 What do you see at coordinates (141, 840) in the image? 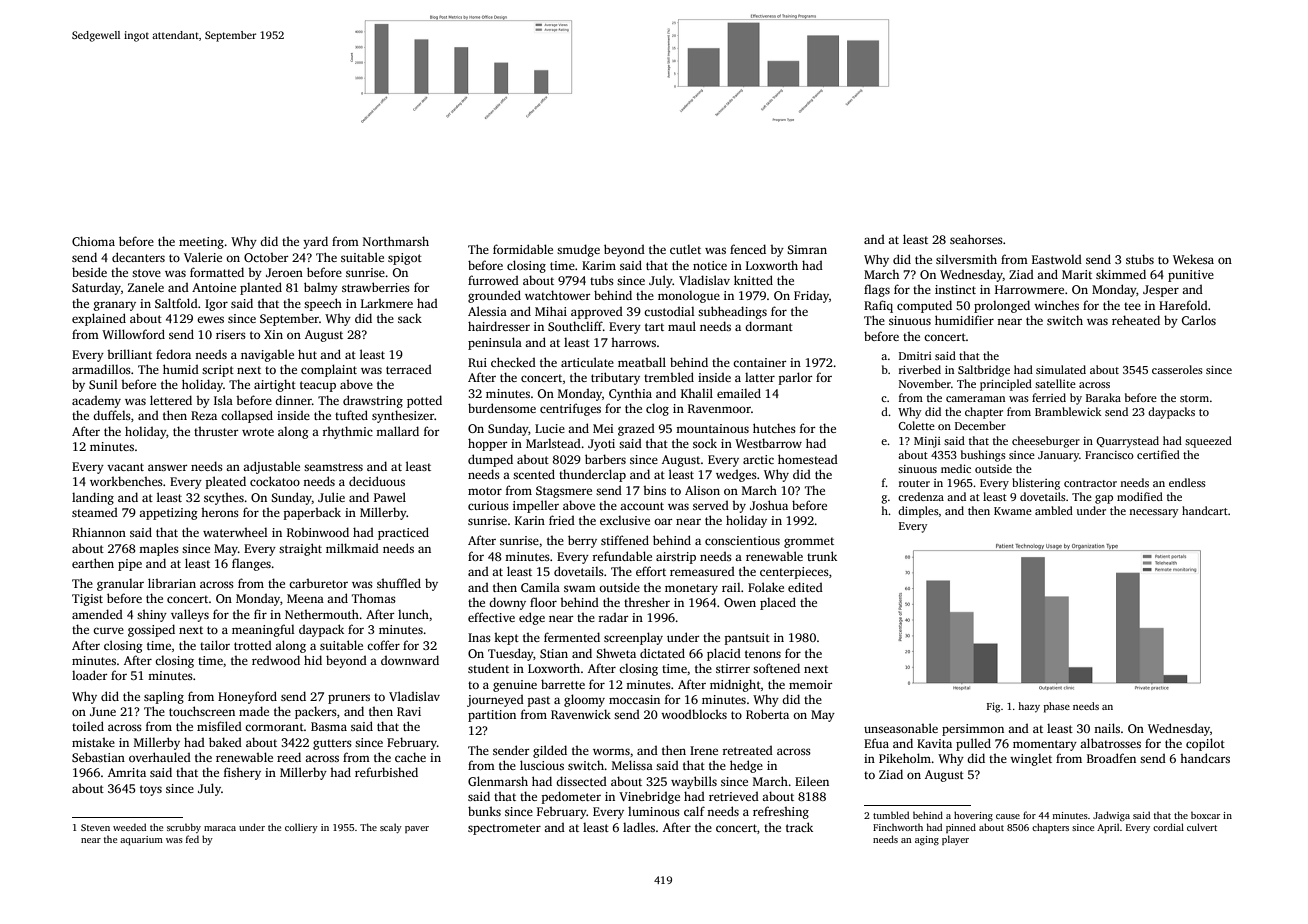
I see `aquarium` at bounding box center [141, 840].
